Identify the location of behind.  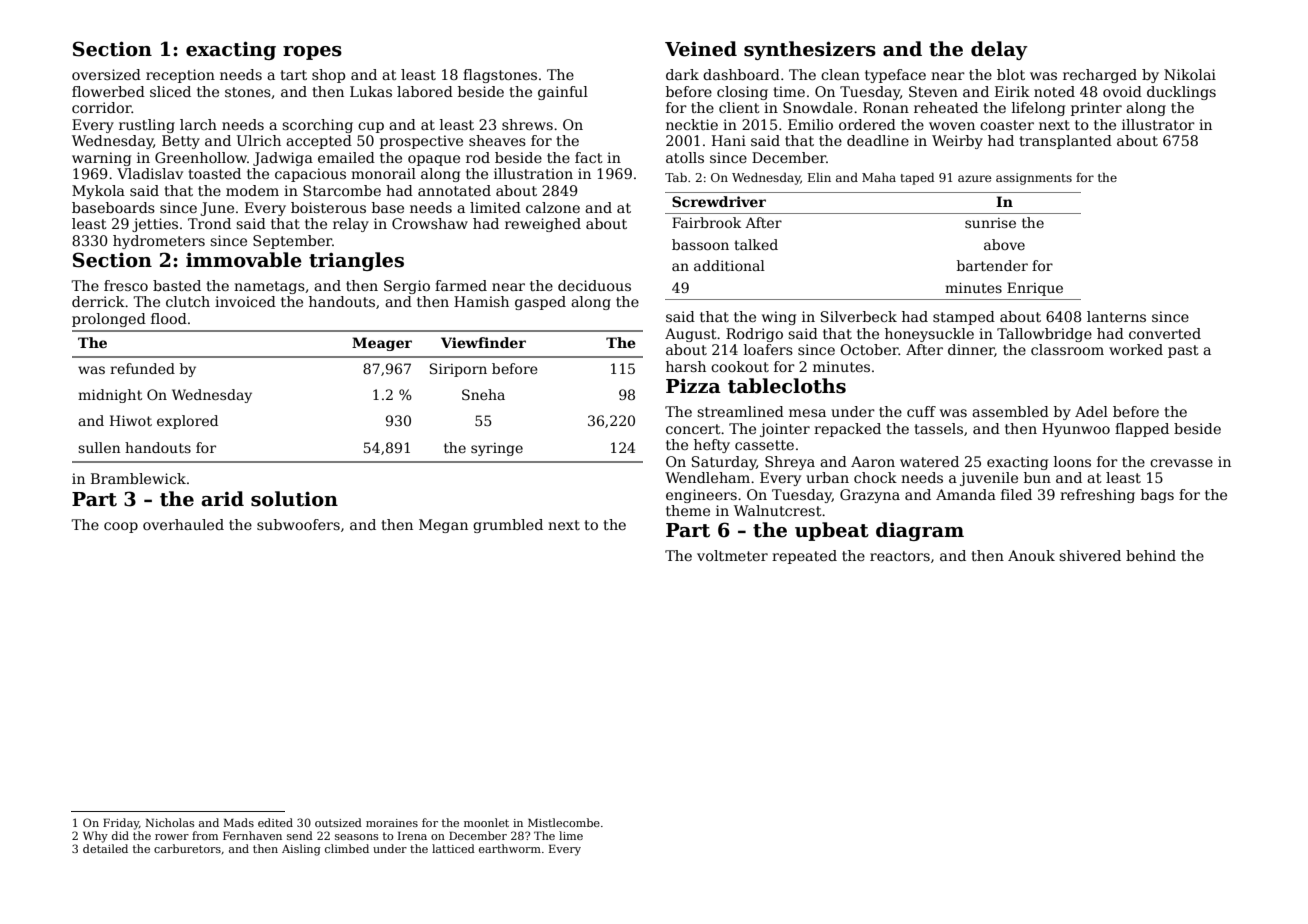
(1151, 555).
